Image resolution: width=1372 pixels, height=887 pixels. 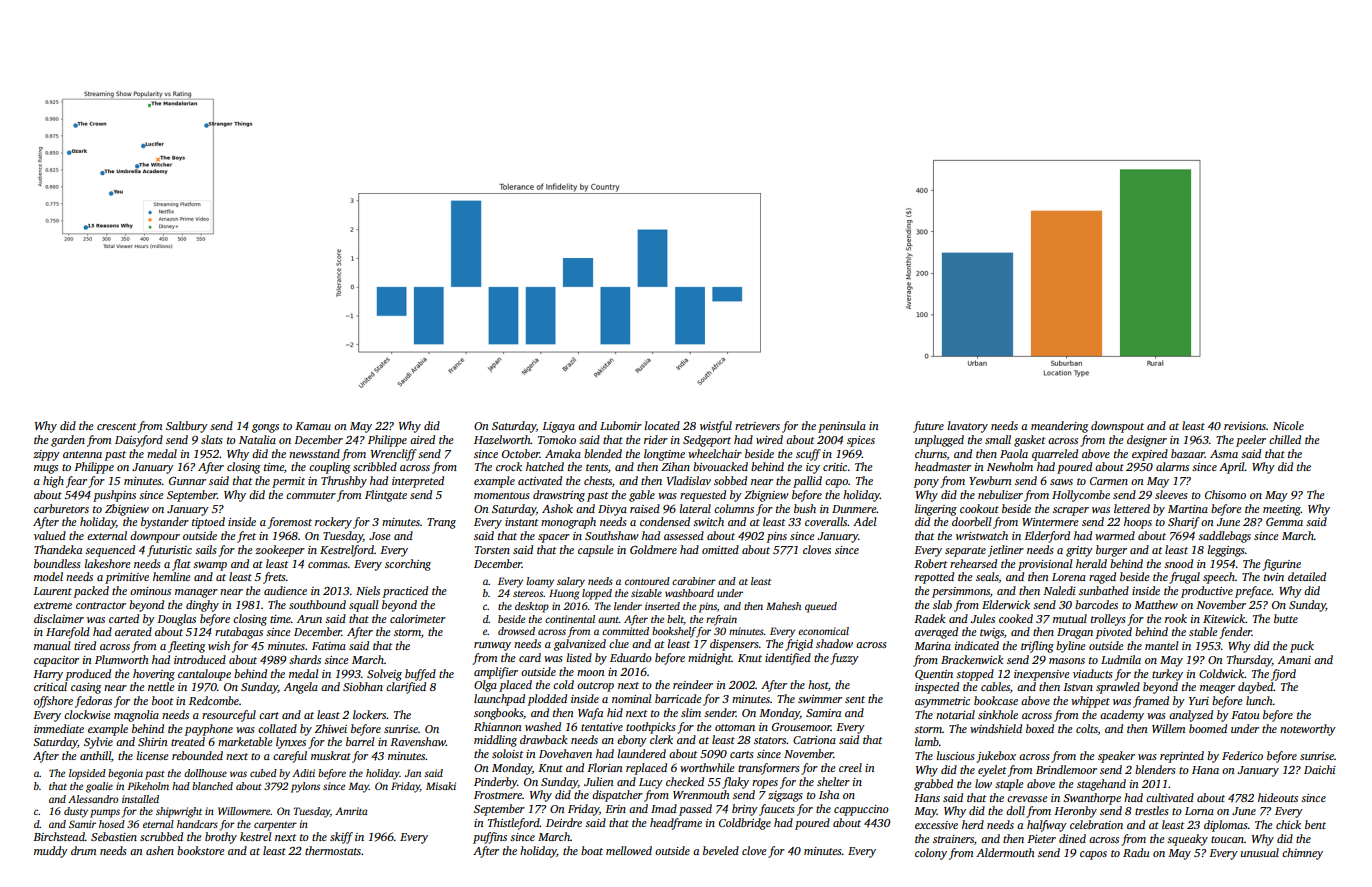 What do you see at coordinates (331, 755) in the image?
I see `muskrat` at bounding box center [331, 755].
